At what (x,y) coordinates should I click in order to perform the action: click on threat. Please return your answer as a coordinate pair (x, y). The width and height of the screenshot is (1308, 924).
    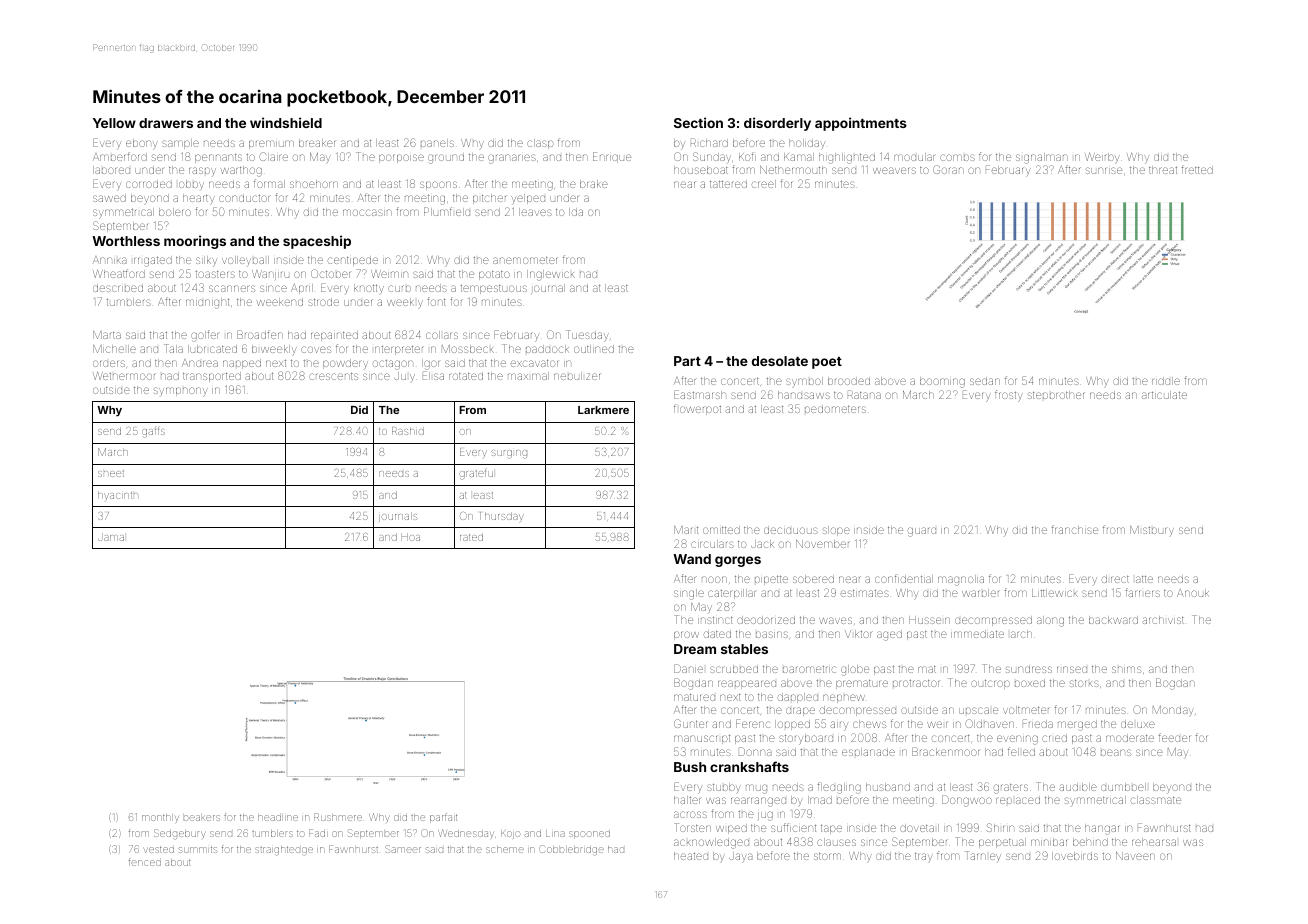
    Looking at the image, I should click on (1163, 170).
